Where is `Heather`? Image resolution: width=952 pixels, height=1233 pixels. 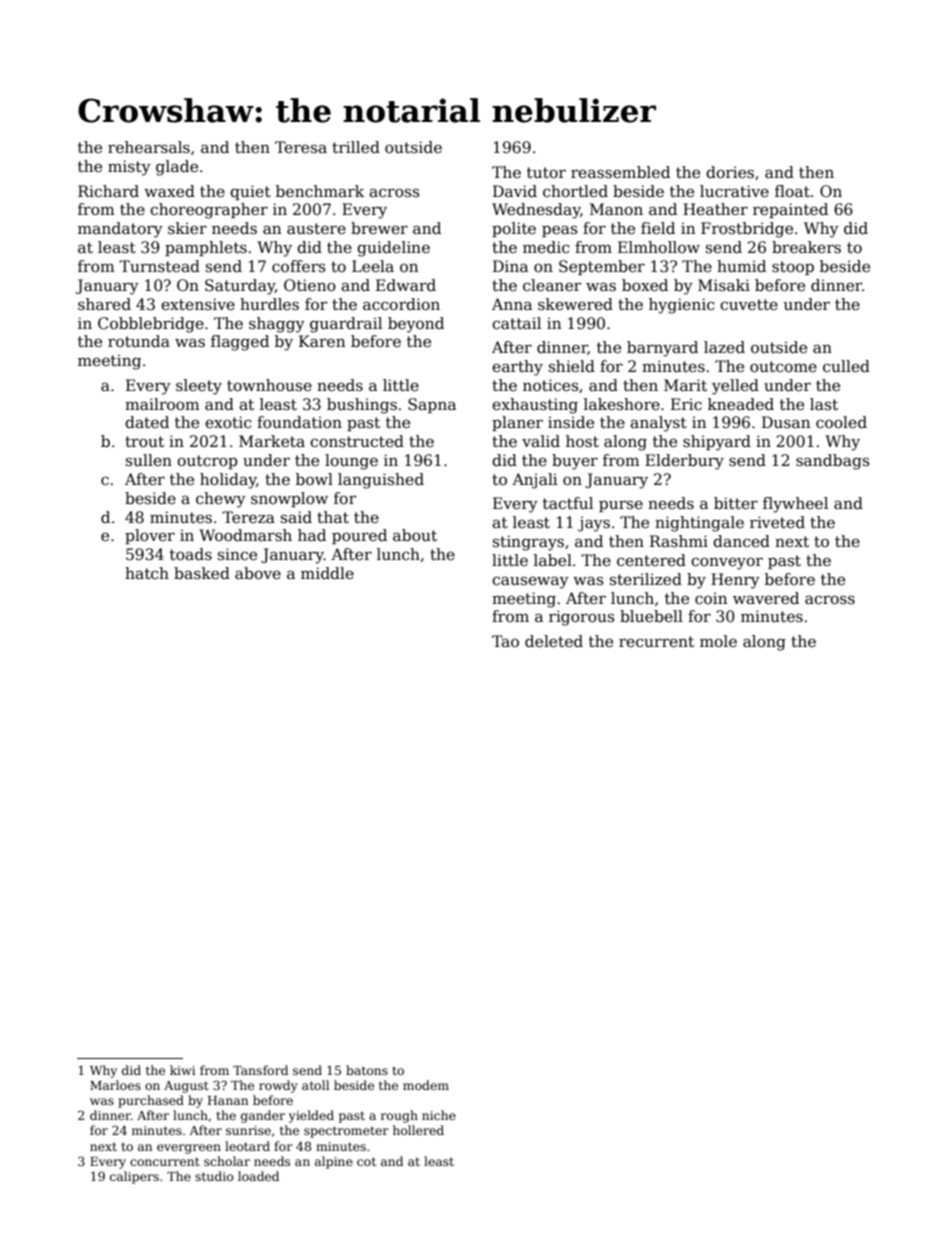 Heather is located at coordinates (715, 209).
